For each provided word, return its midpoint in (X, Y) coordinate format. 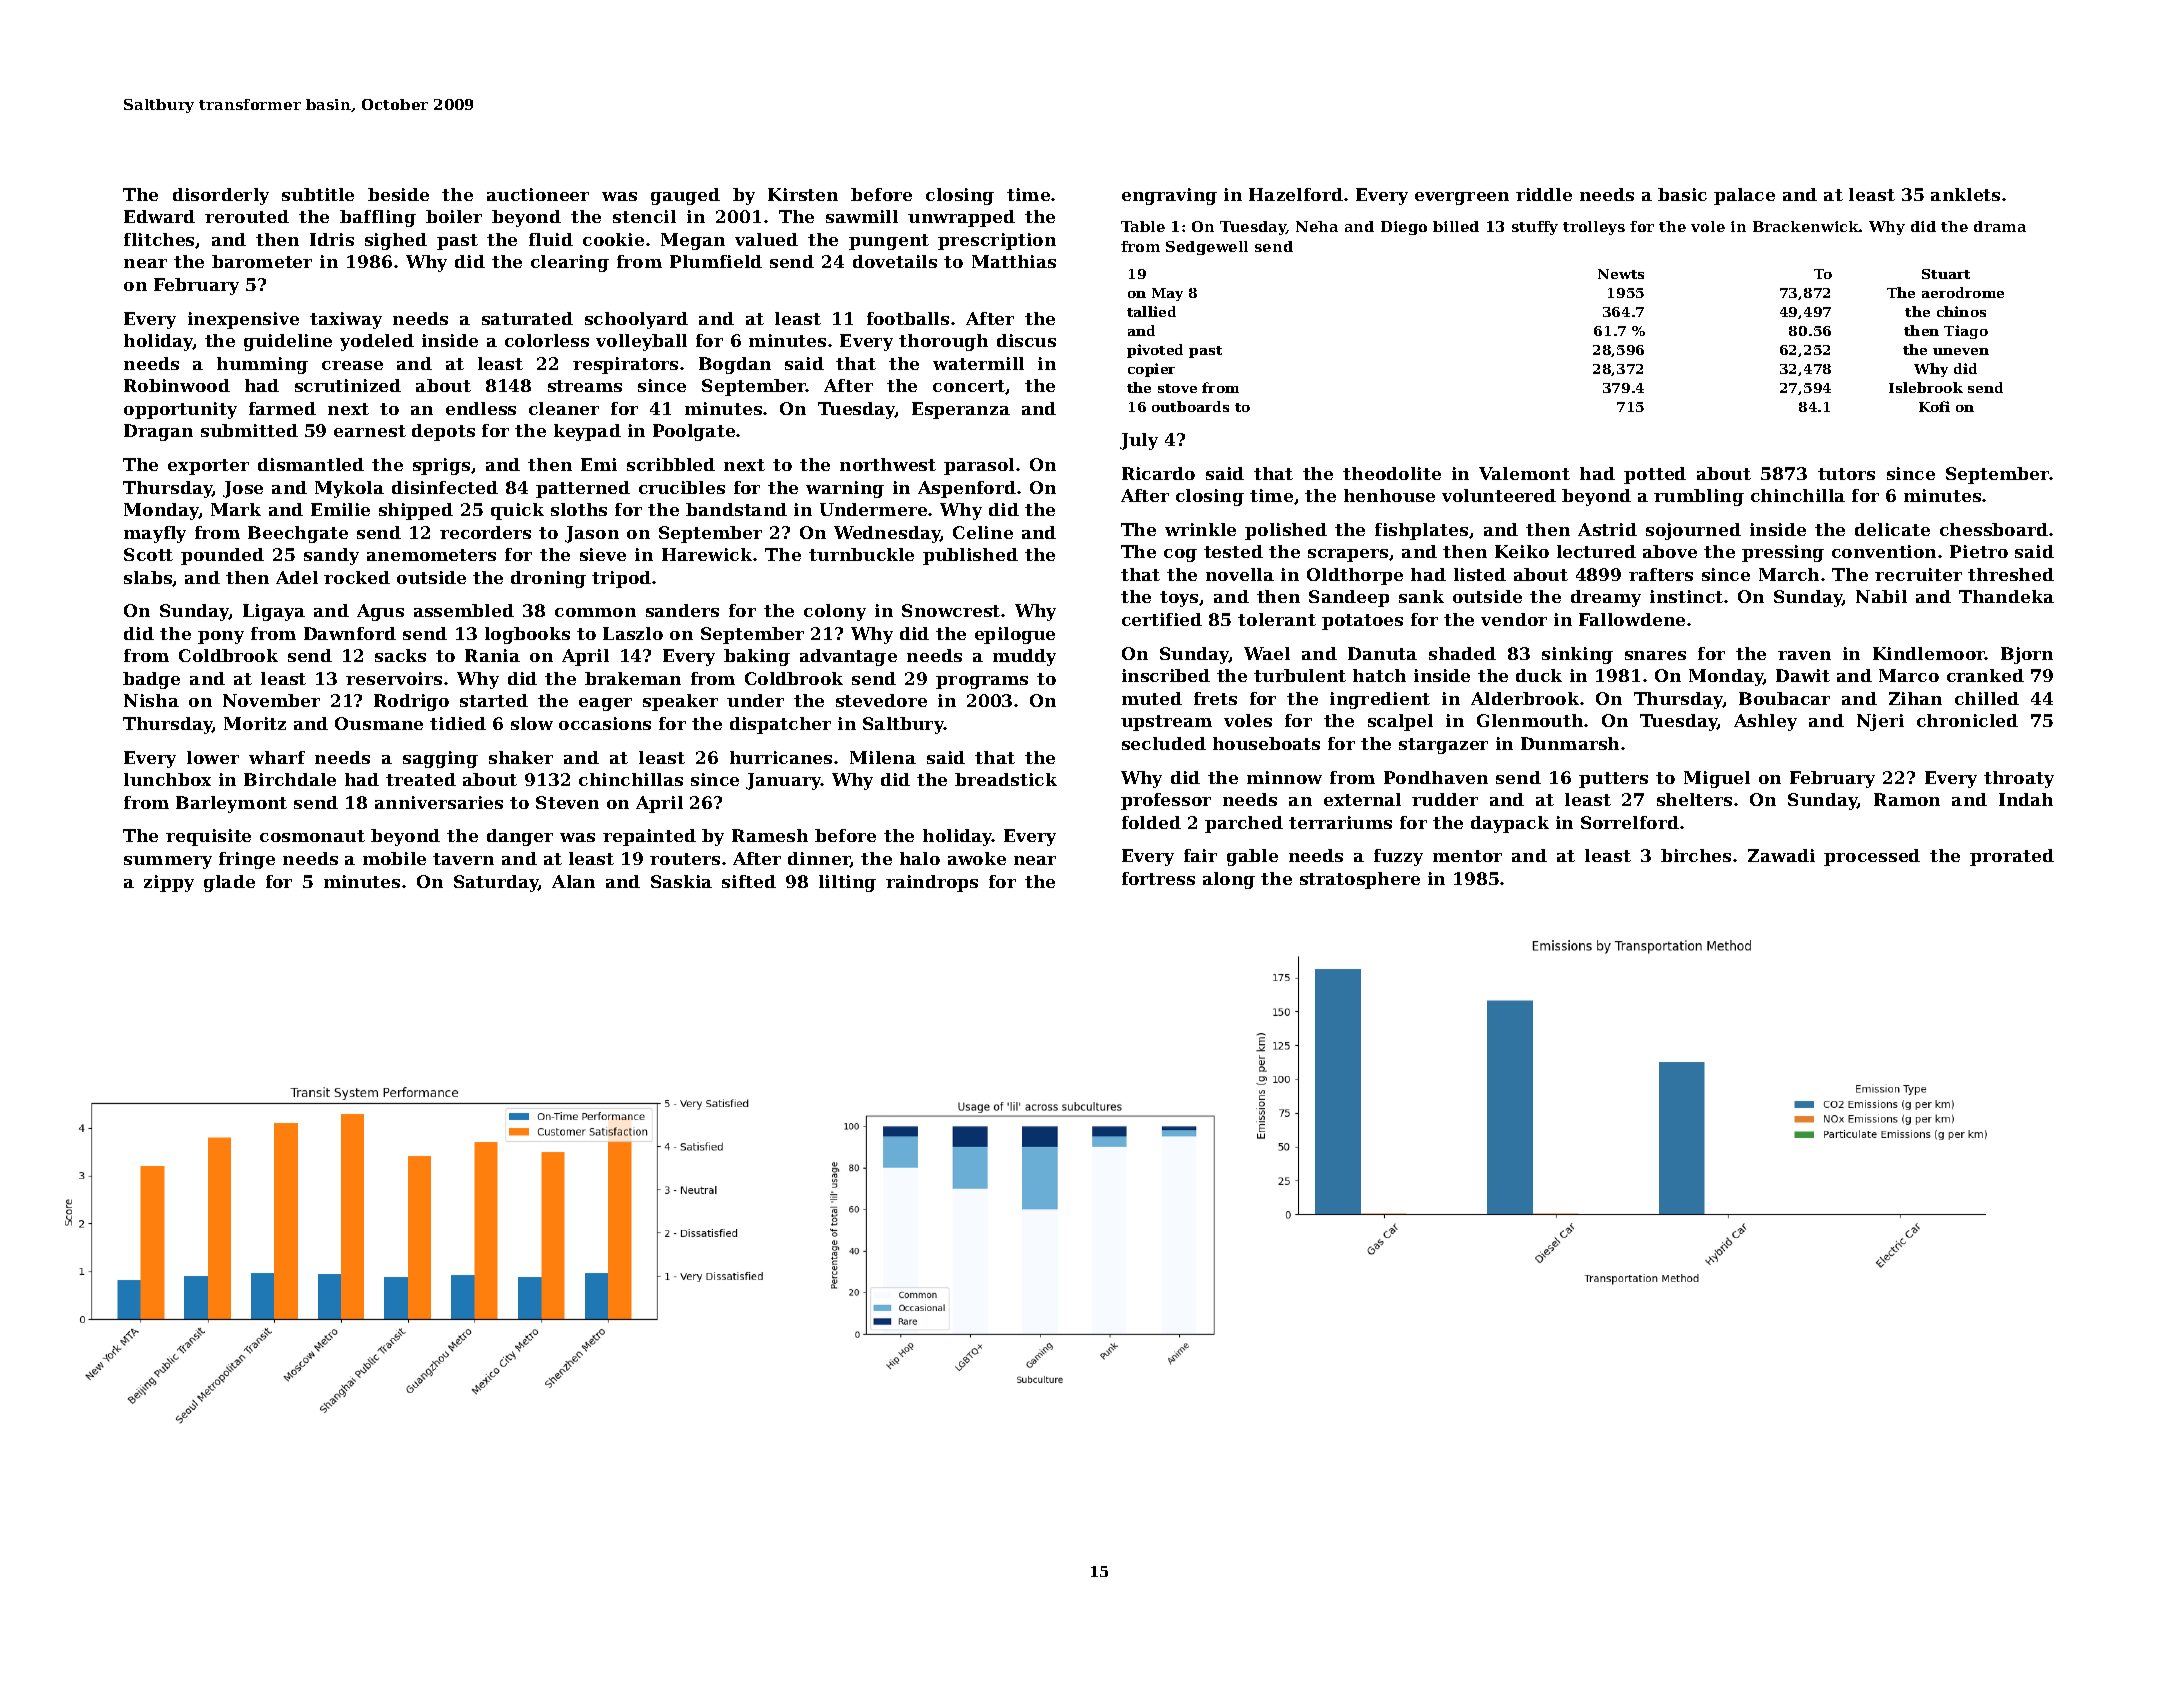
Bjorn (2027, 655)
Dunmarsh (1570, 743)
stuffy (1535, 228)
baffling (378, 218)
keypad (587, 432)
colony (835, 612)
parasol (979, 466)
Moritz (255, 723)
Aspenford (967, 489)
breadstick (1006, 779)
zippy (169, 883)
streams (585, 386)
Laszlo (633, 633)
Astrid (1607, 529)
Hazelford (1296, 194)
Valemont (1524, 473)
